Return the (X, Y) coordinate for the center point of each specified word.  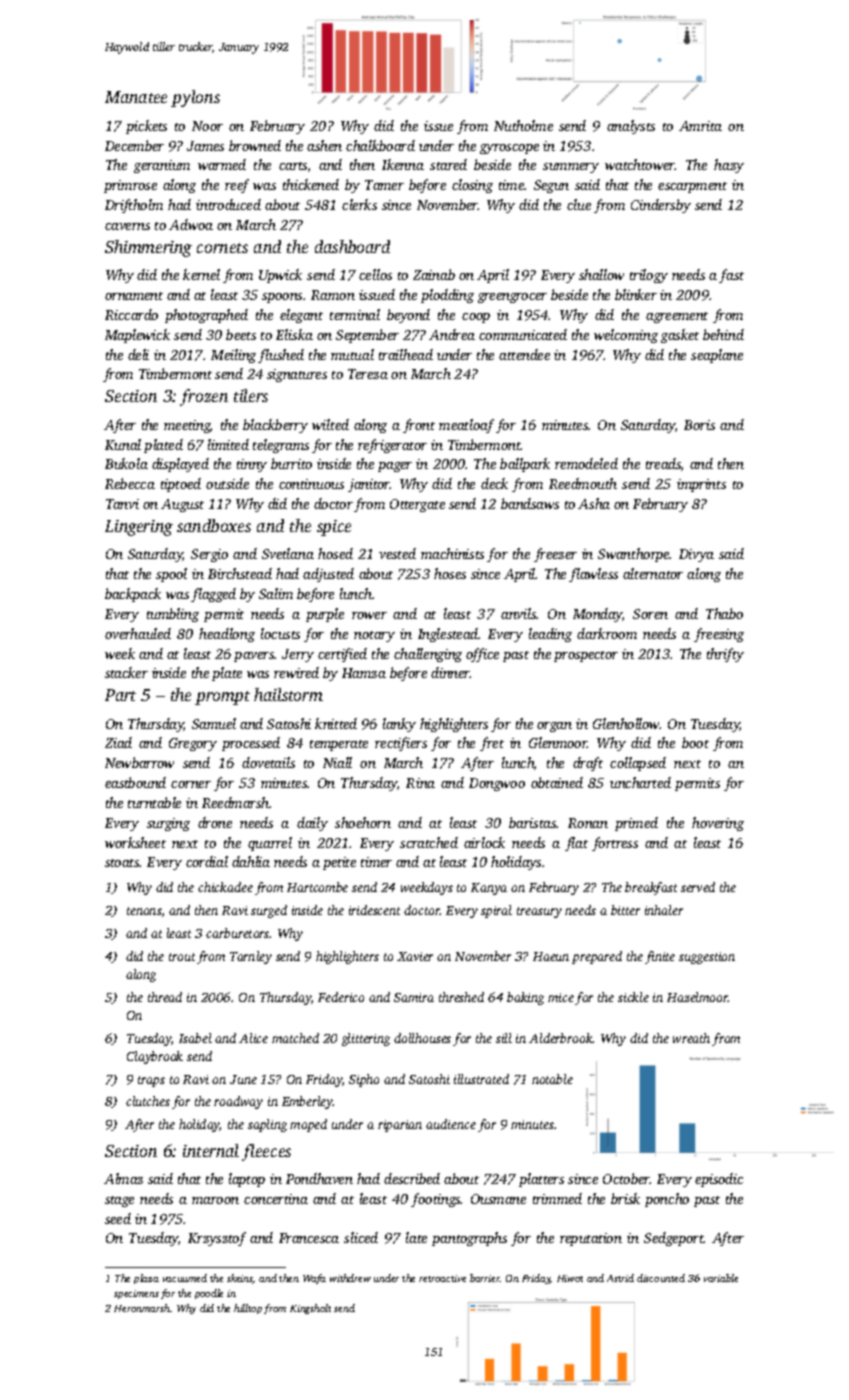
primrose (130, 186)
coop (476, 318)
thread (165, 997)
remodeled (586, 463)
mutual (352, 354)
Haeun (551, 956)
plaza (146, 1279)
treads (663, 463)
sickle (633, 997)
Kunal (123, 444)
